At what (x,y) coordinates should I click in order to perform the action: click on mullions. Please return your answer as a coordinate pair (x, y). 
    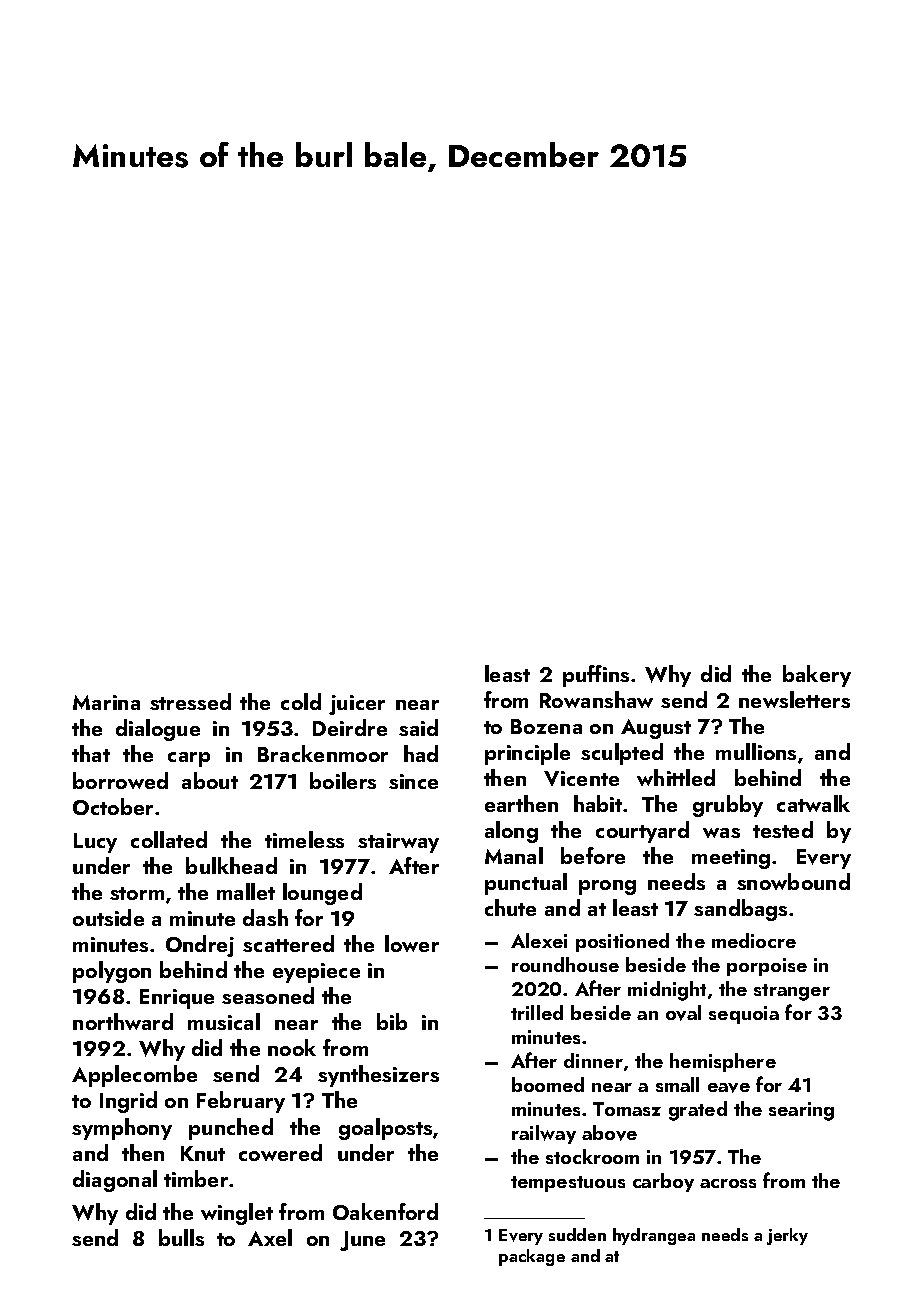
    Looking at the image, I should click on (756, 751).
